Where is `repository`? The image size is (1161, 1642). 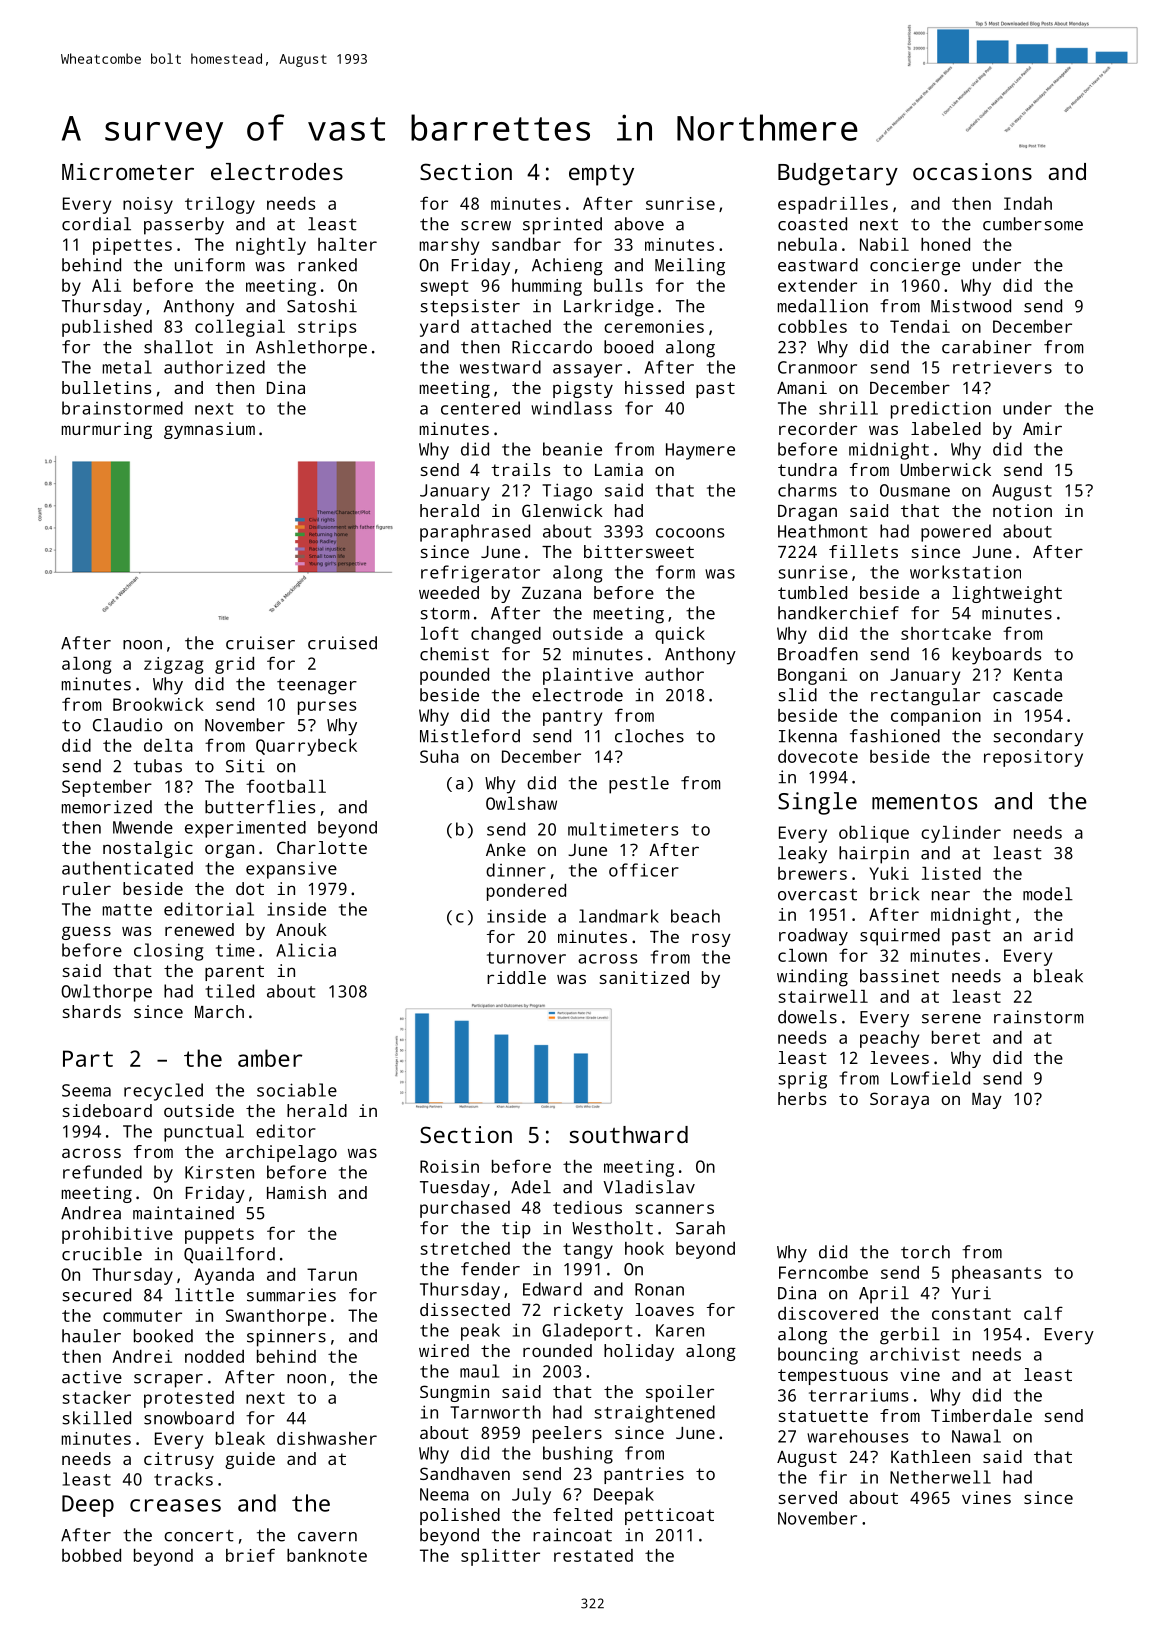 repository is located at coordinates (1033, 758).
